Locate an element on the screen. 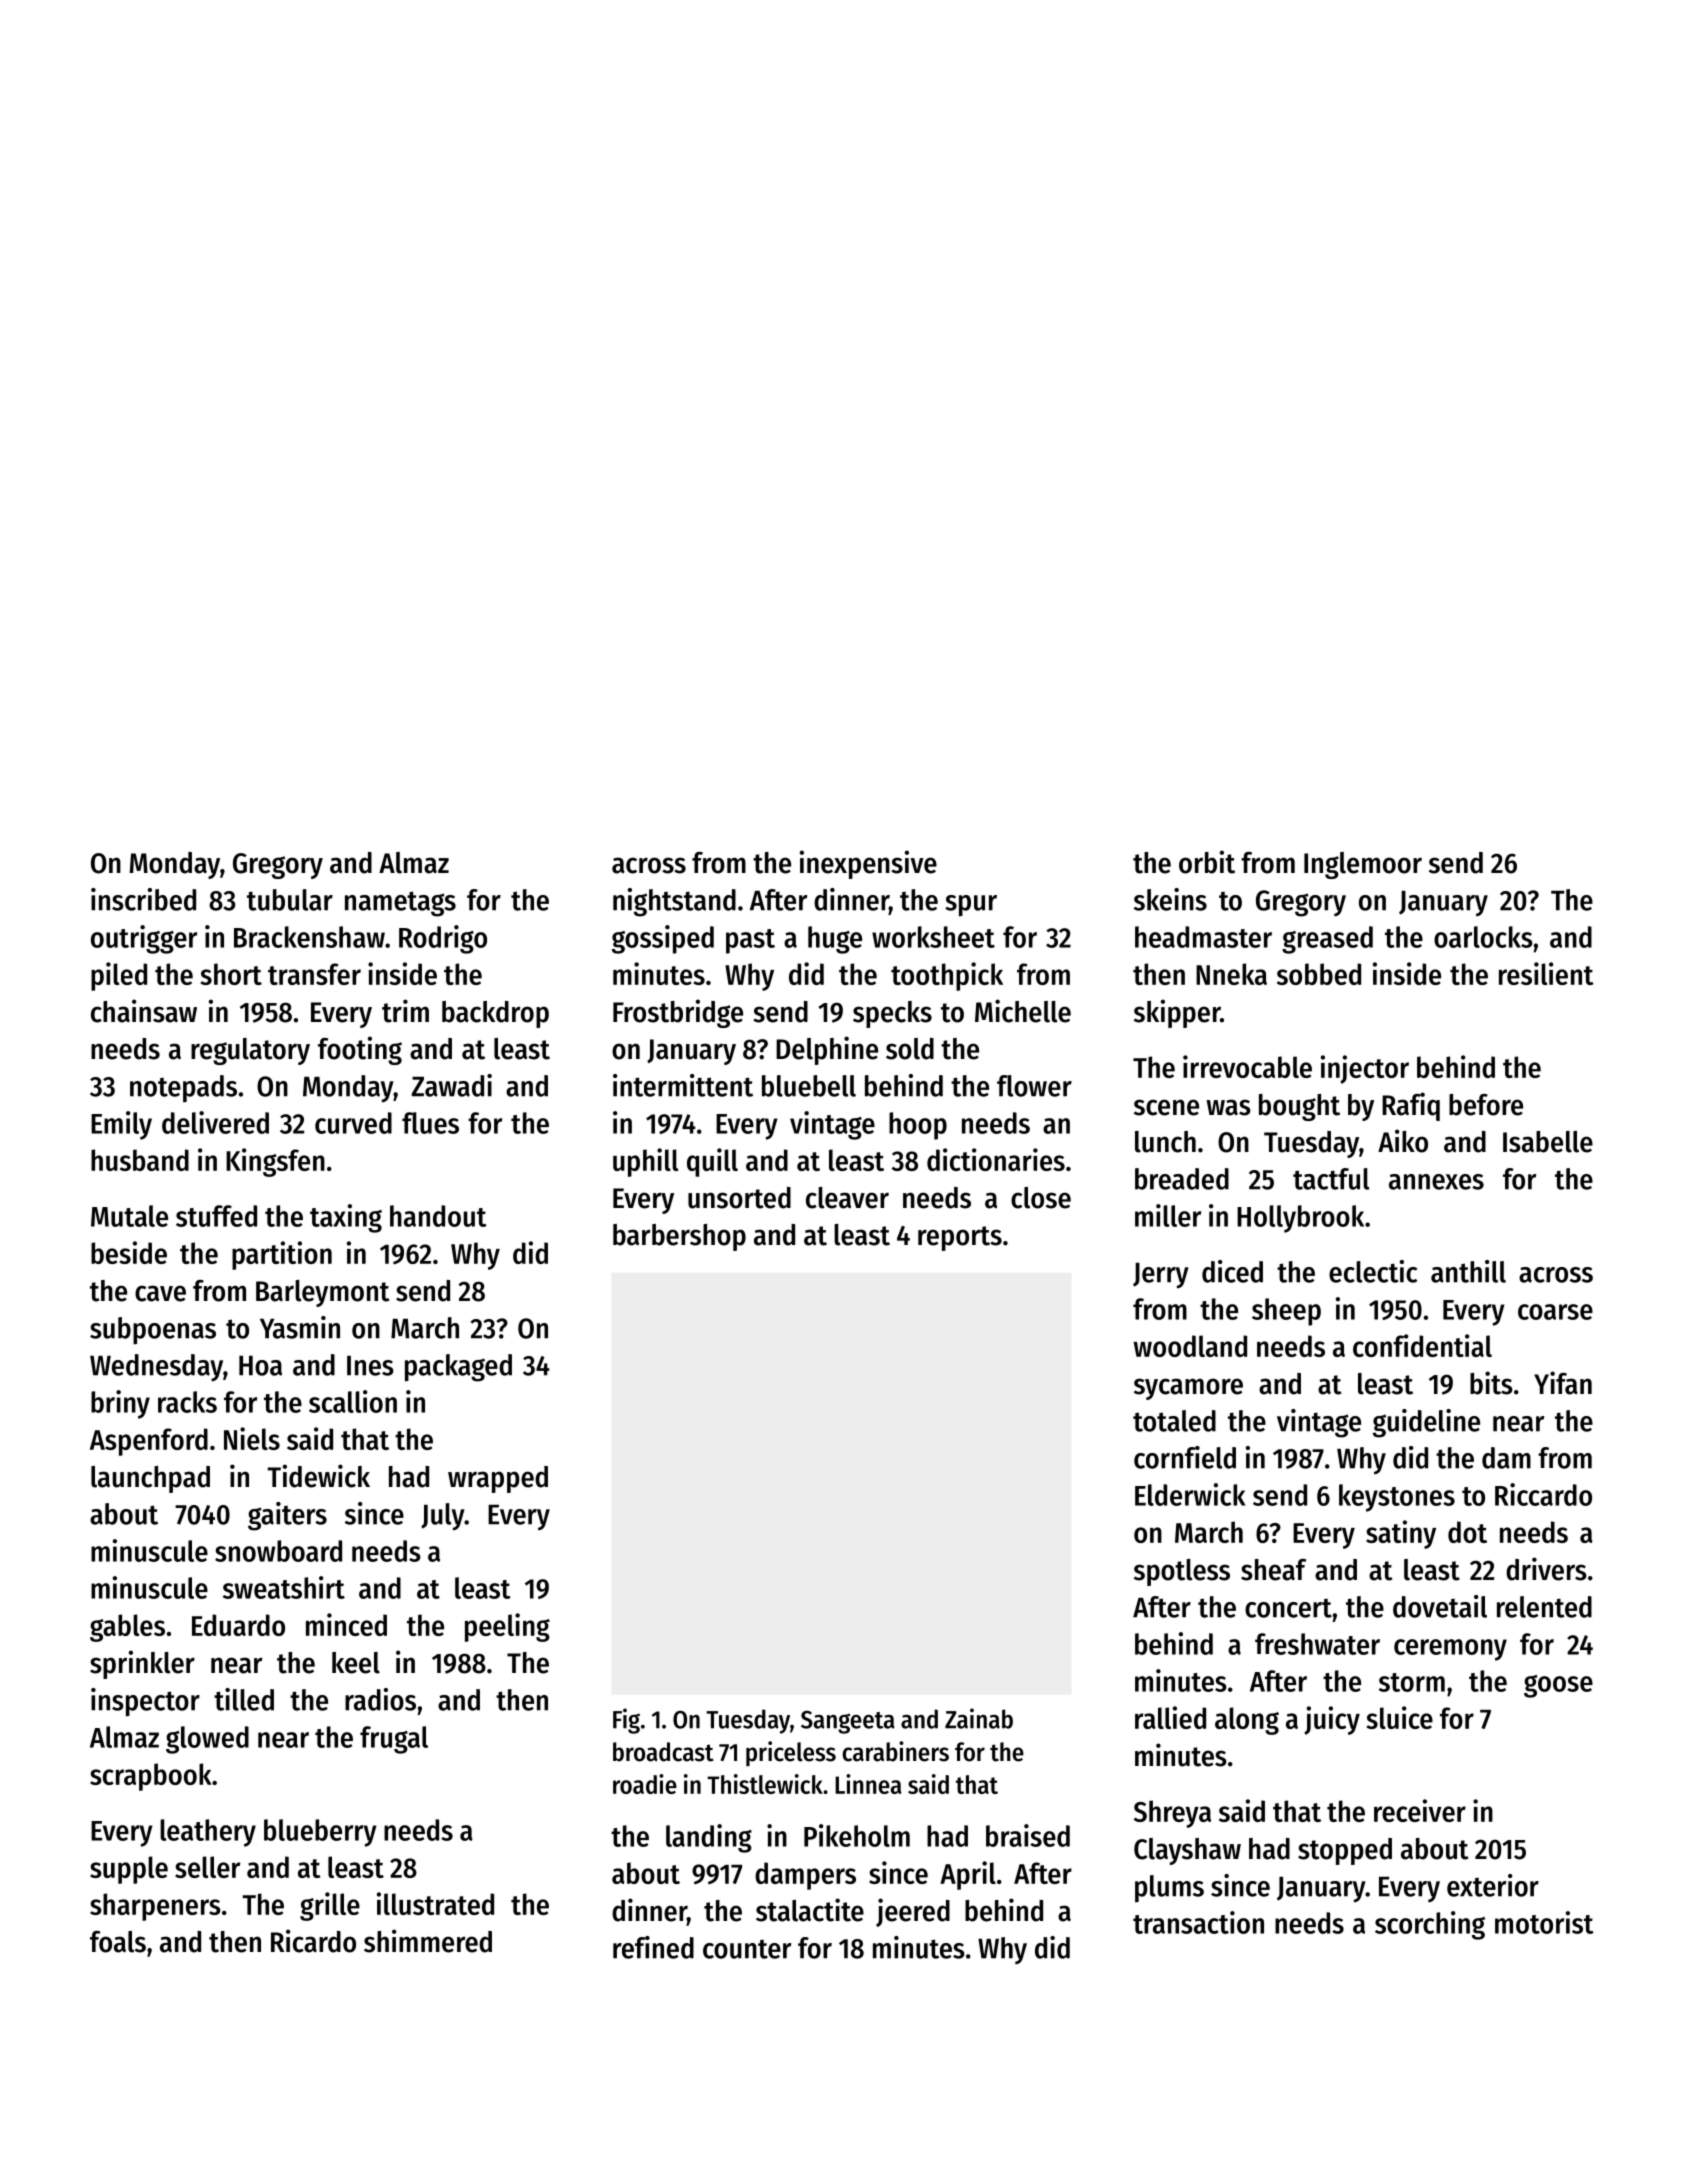 The width and height of the screenshot is (1683, 2178). foals is located at coordinates (118, 1942).
